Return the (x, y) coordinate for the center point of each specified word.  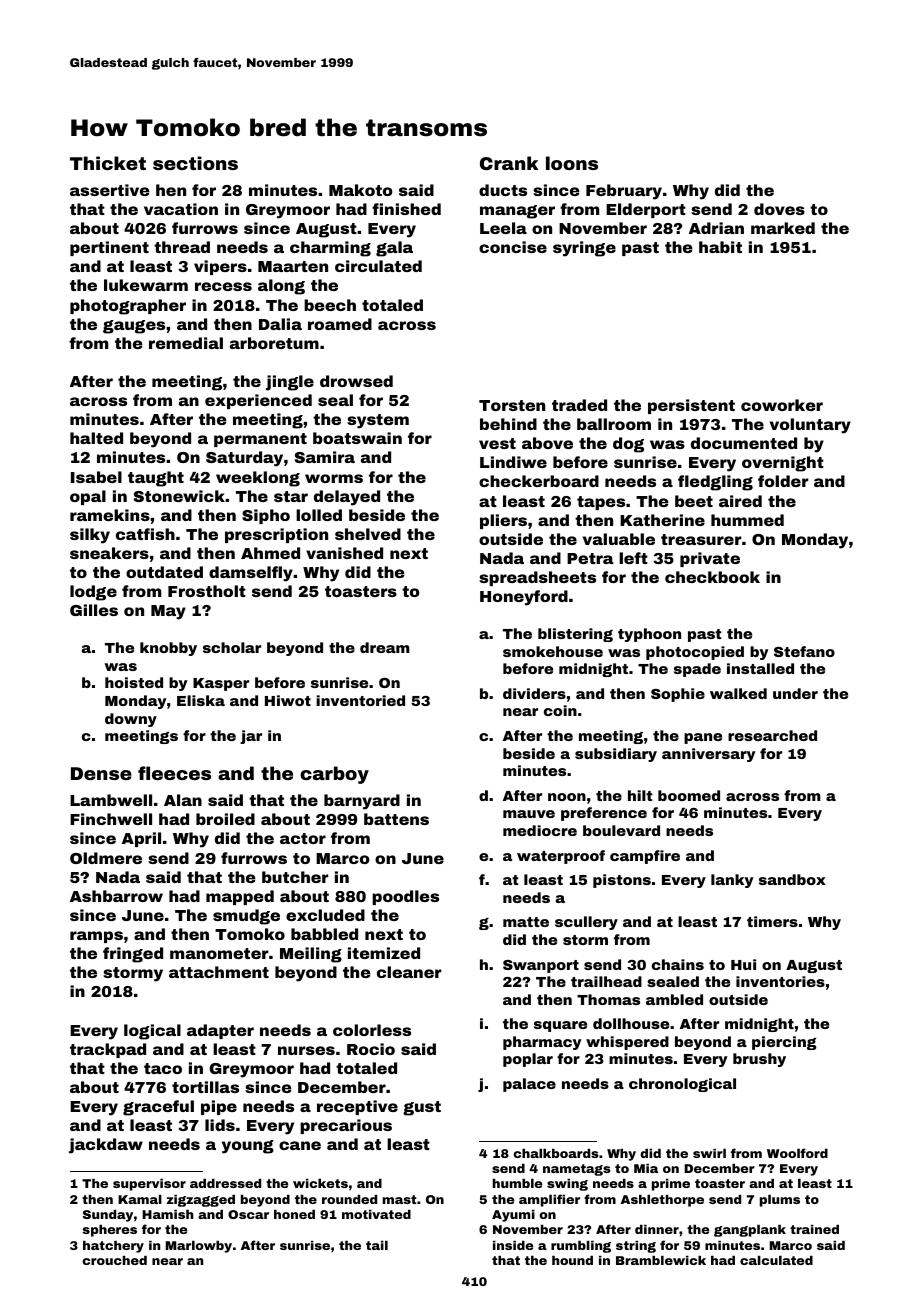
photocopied (695, 653)
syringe (584, 249)
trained (814, 1229)
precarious (346, 1126)
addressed (225, 1183)
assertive (110, 190)
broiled (225, 819)
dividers (534, 693)
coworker (782, 405)
